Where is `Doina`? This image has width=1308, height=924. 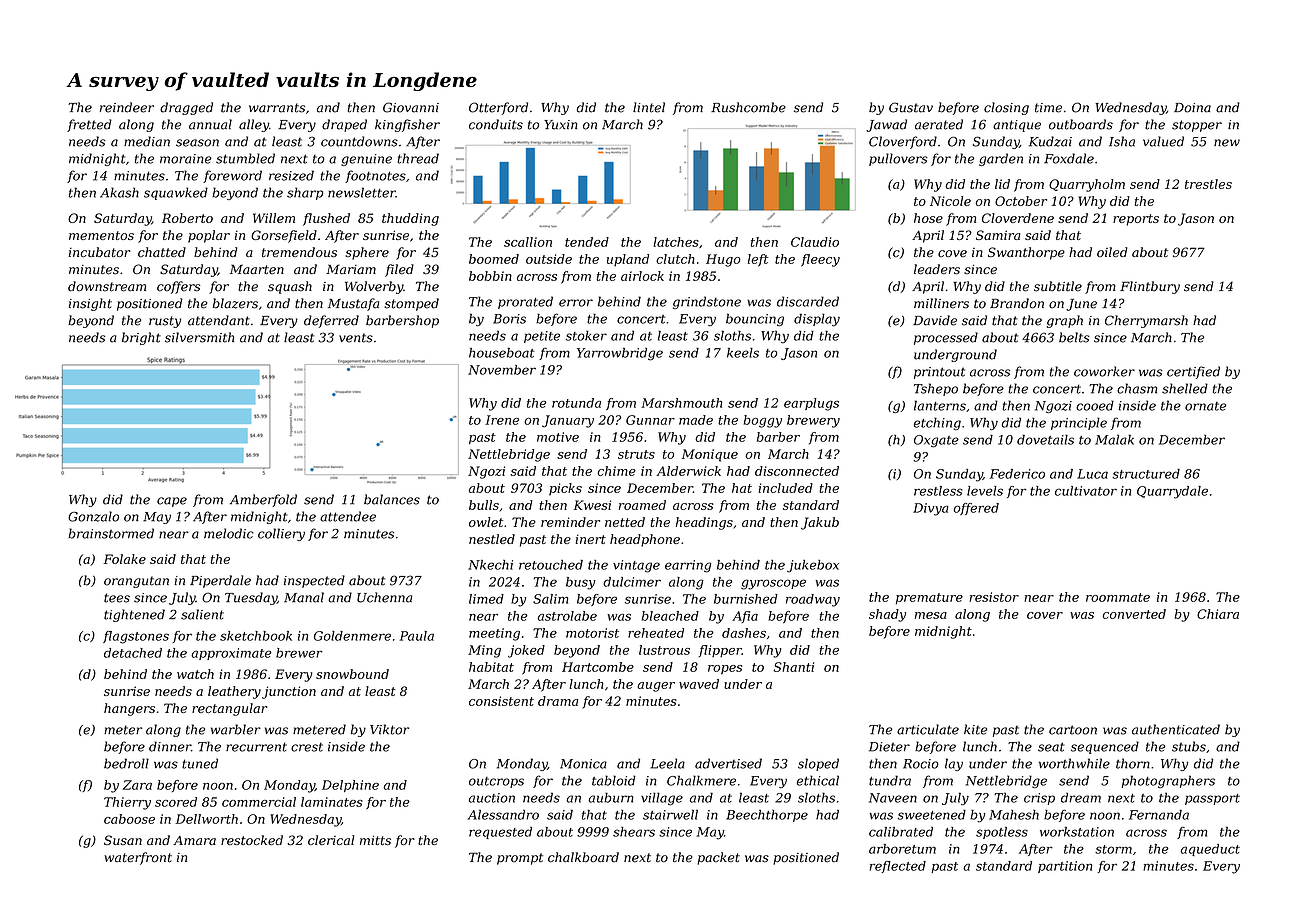
Doina is located at coordinates (1192, 108).
